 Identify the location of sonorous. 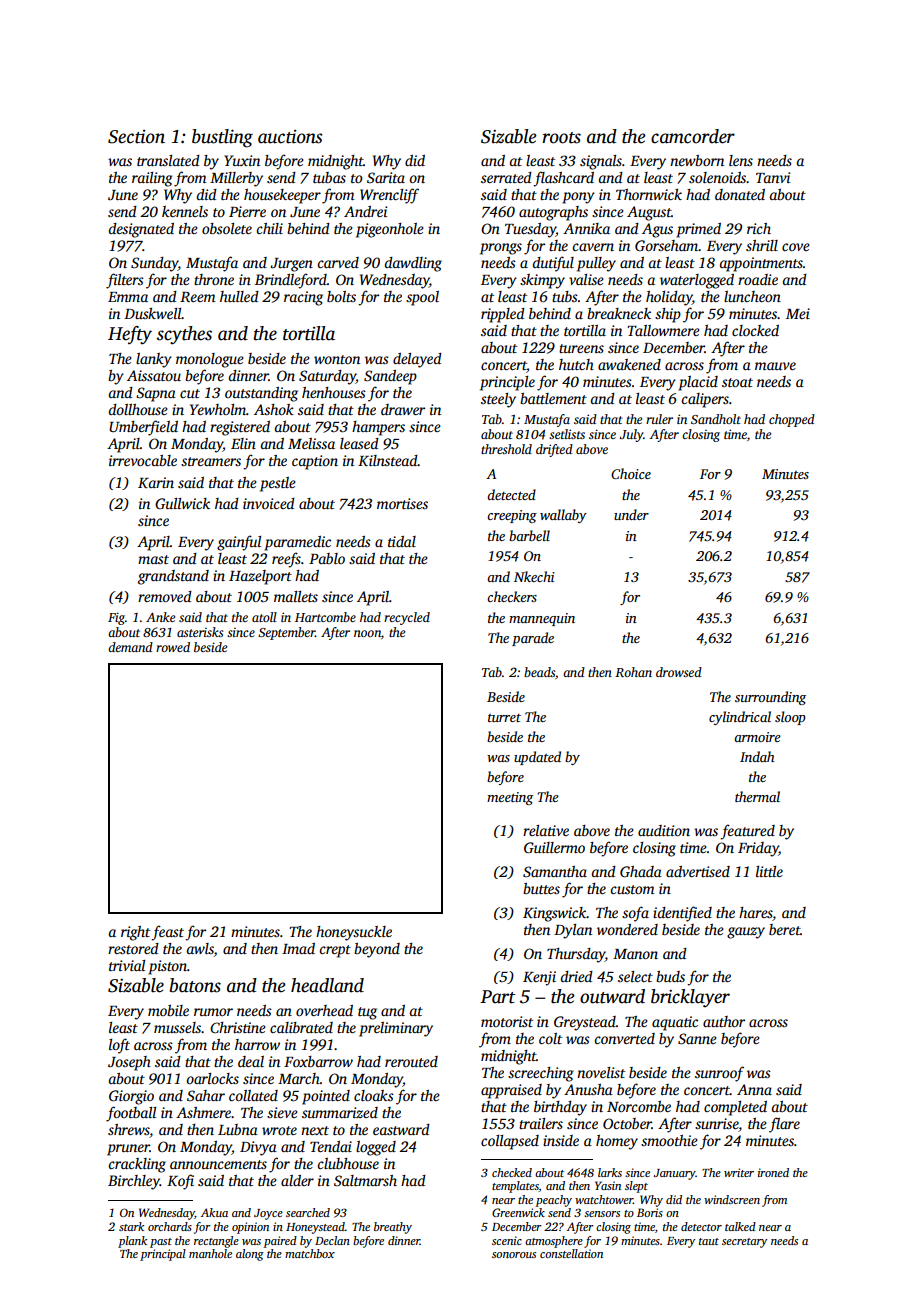
(514, 1255).
